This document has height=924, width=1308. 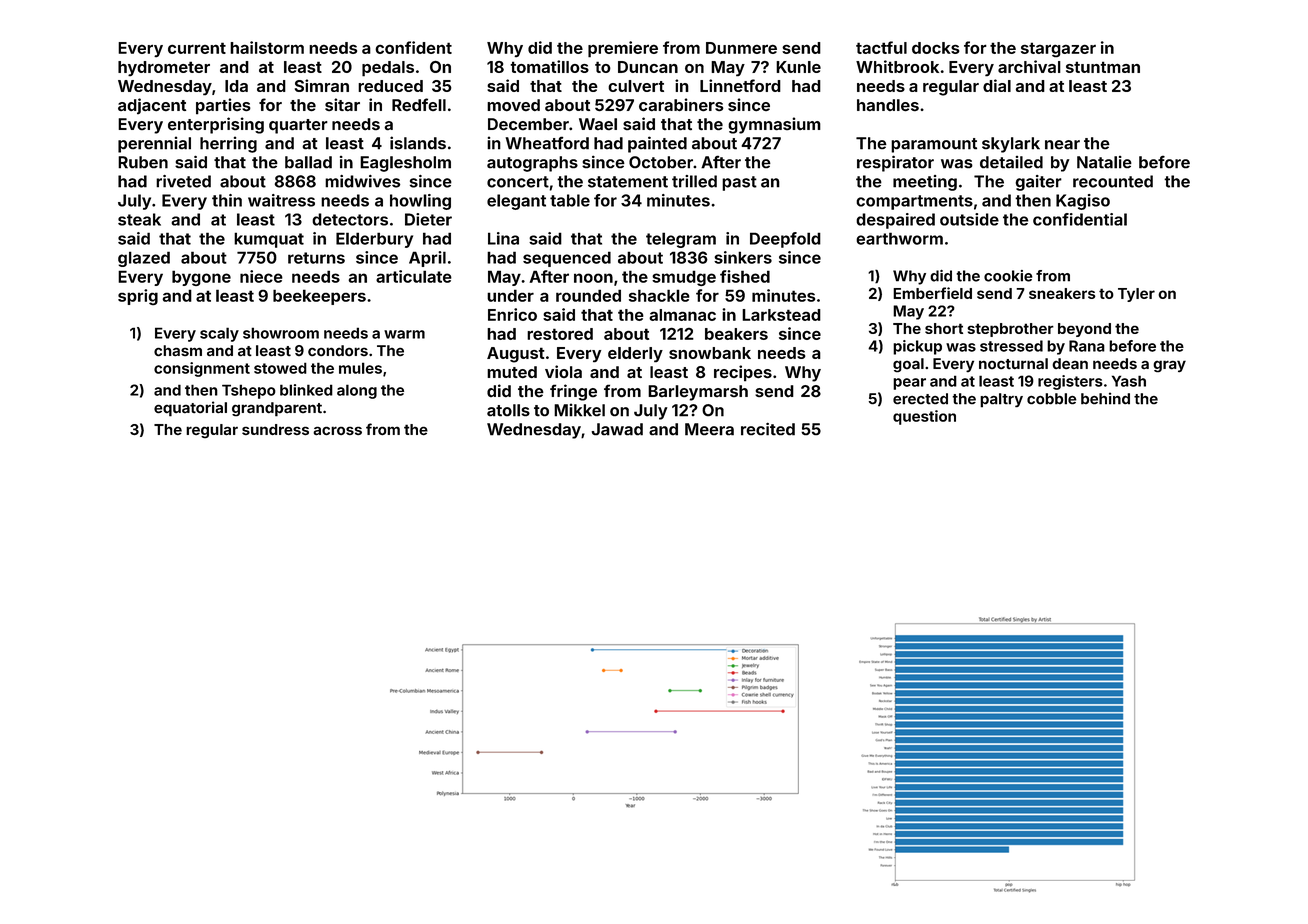 What do you see at coordinates (219, 334) in the document?
I see `scaly` at bounding box center [219, 334].
